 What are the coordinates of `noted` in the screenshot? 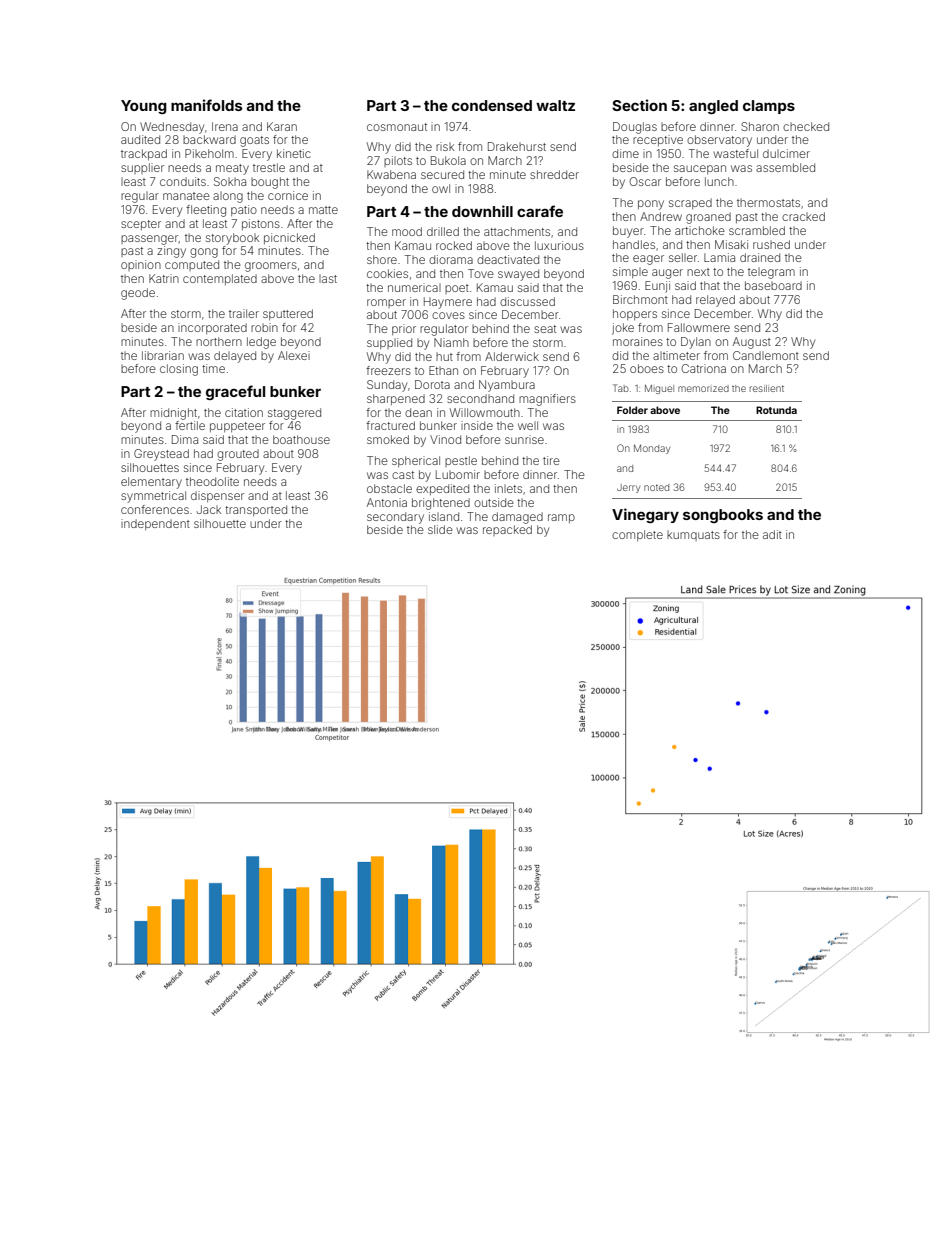 It's located at (656, 487).
